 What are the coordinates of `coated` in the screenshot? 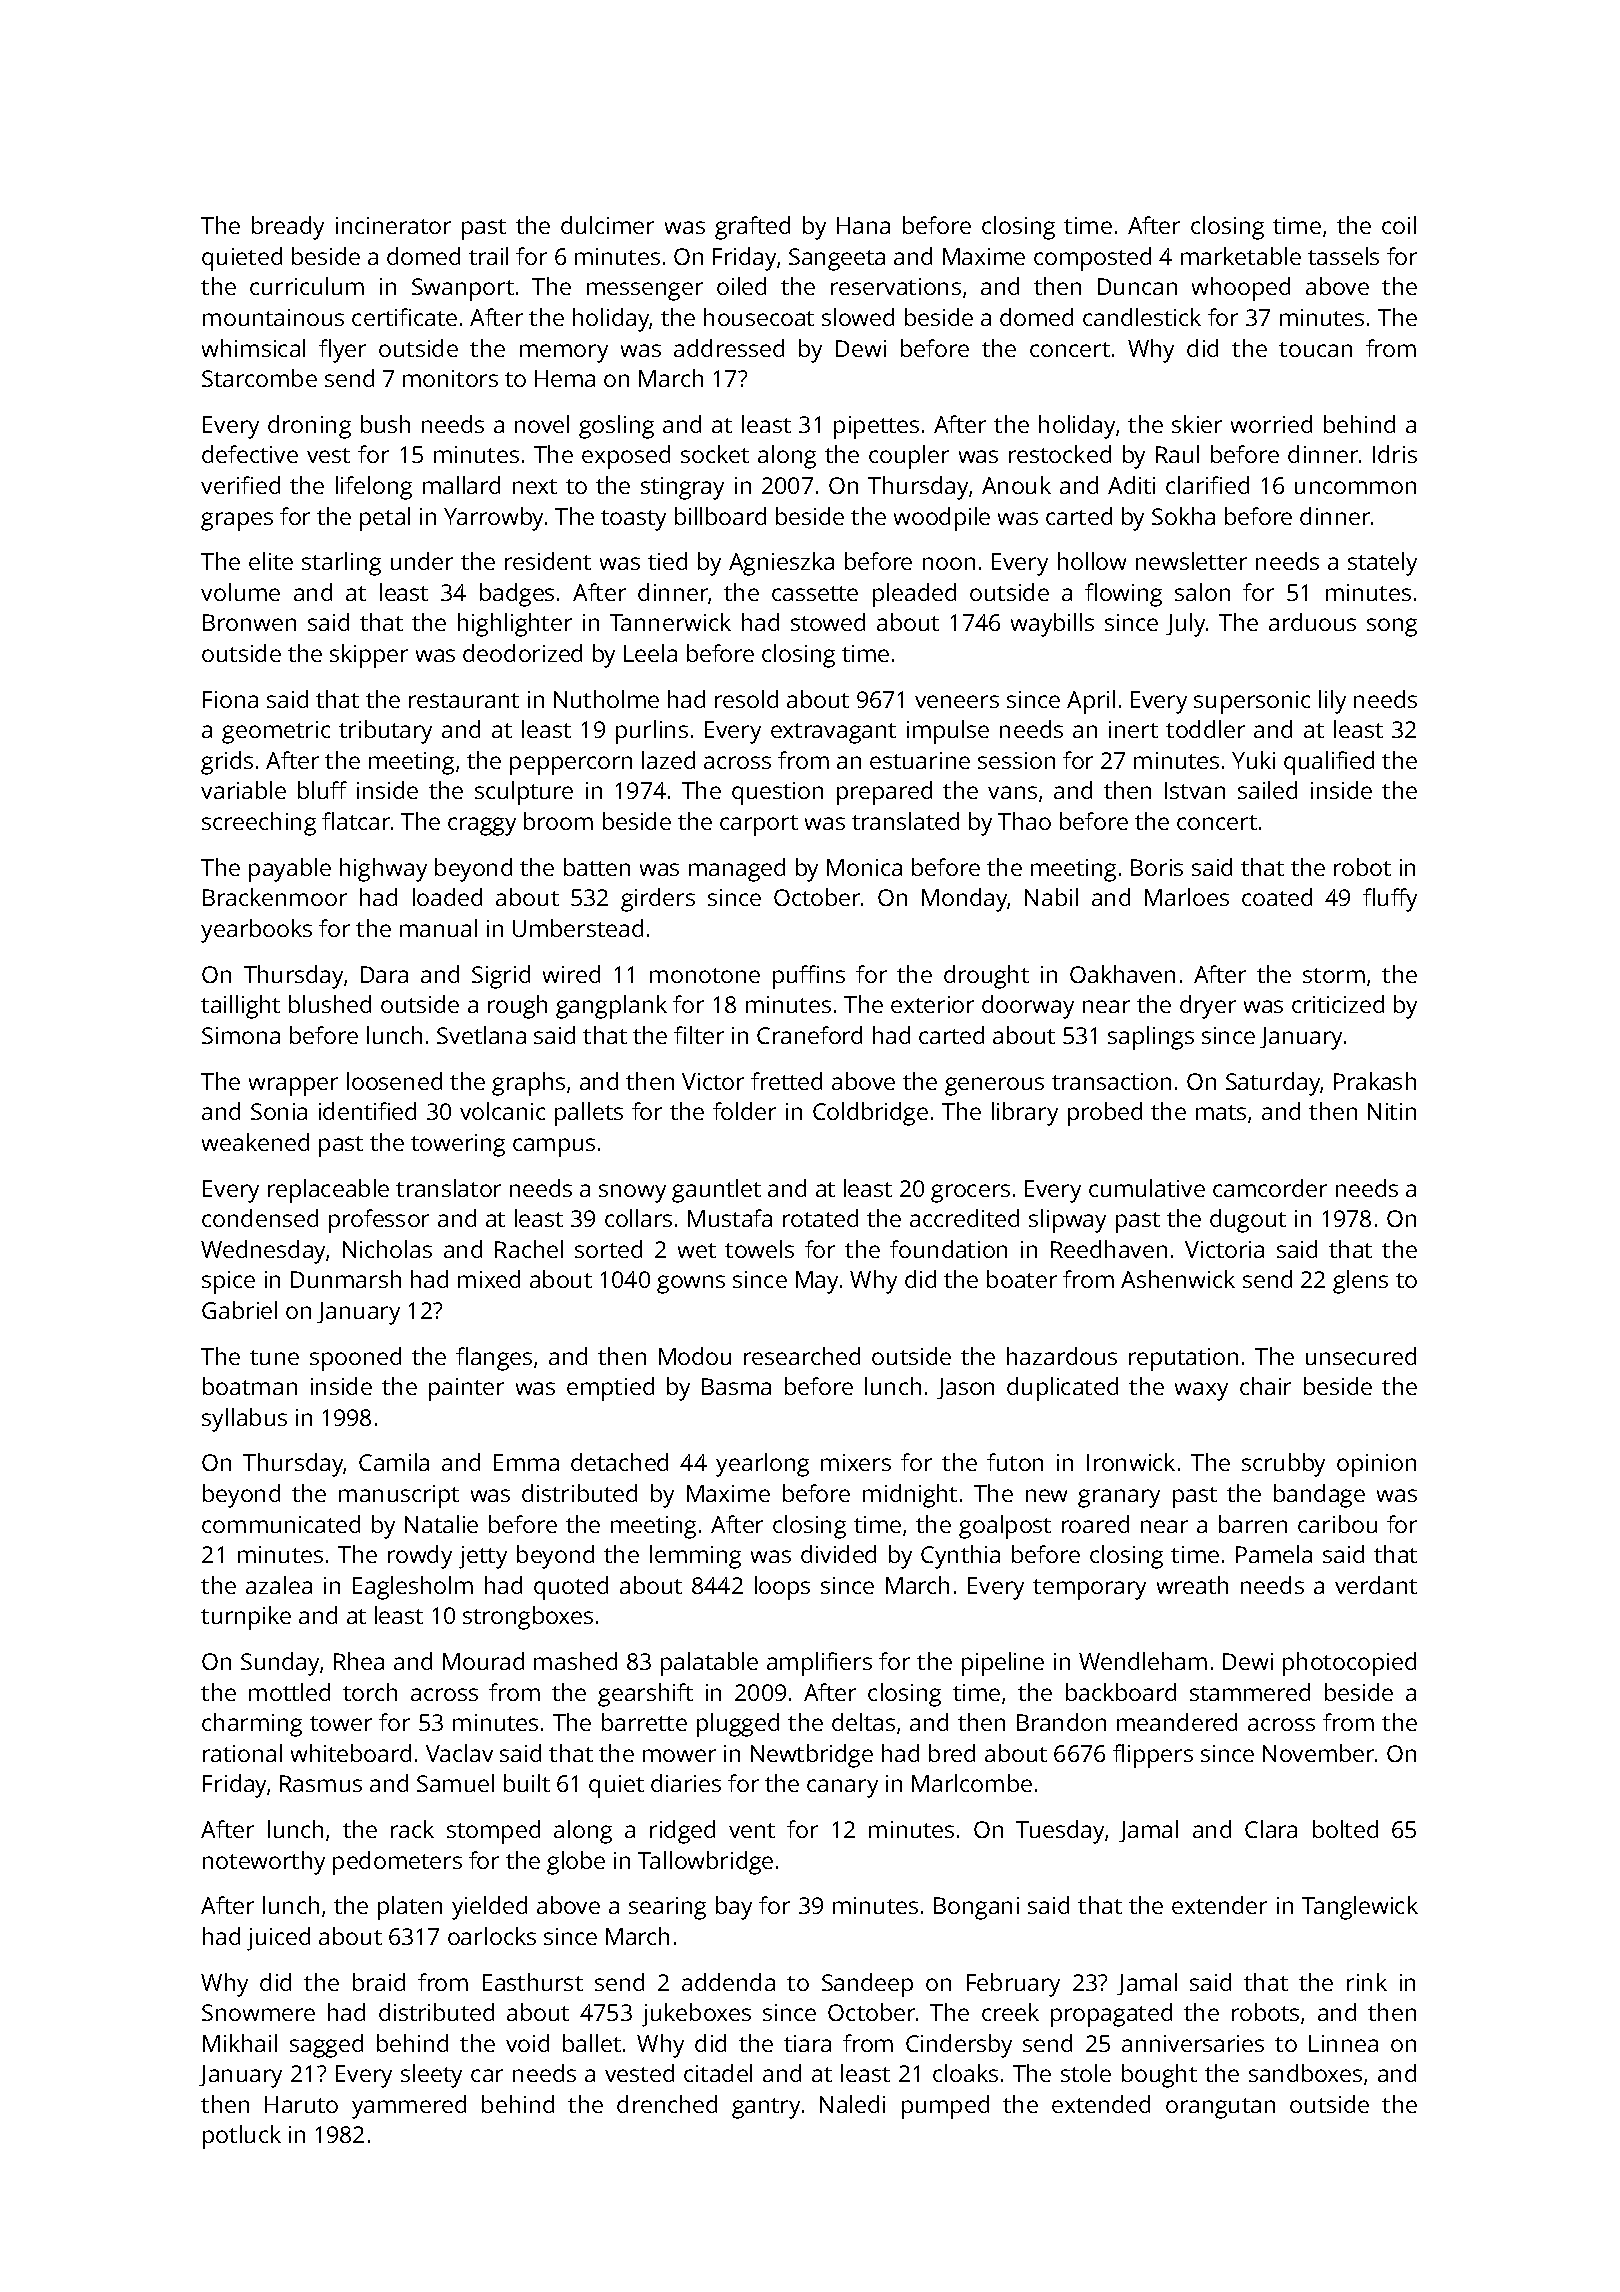 It's located at (1277, 897).
